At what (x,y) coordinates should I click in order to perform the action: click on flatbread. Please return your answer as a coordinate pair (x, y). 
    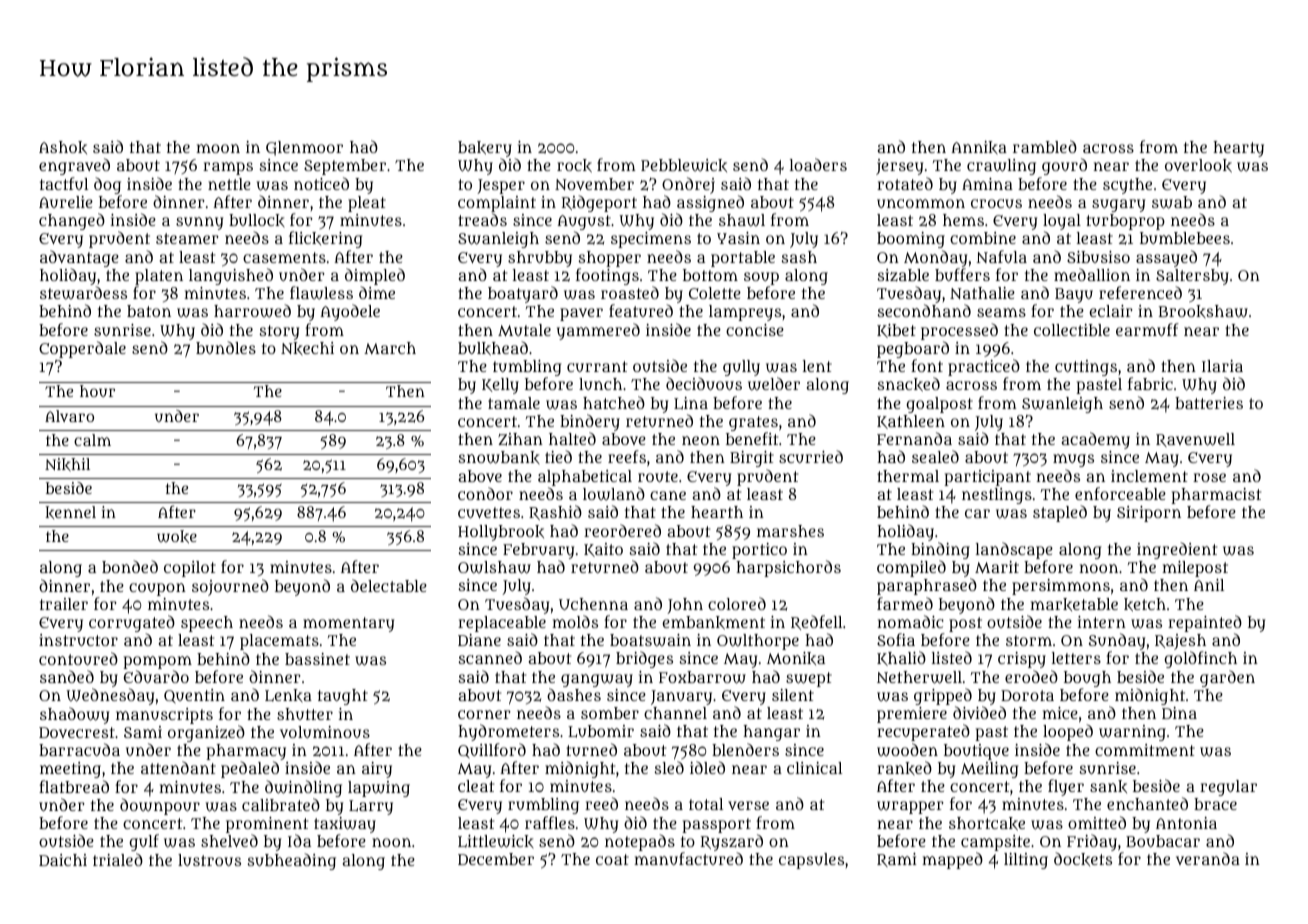
    Looking at the image, I should click on (74, 786).
